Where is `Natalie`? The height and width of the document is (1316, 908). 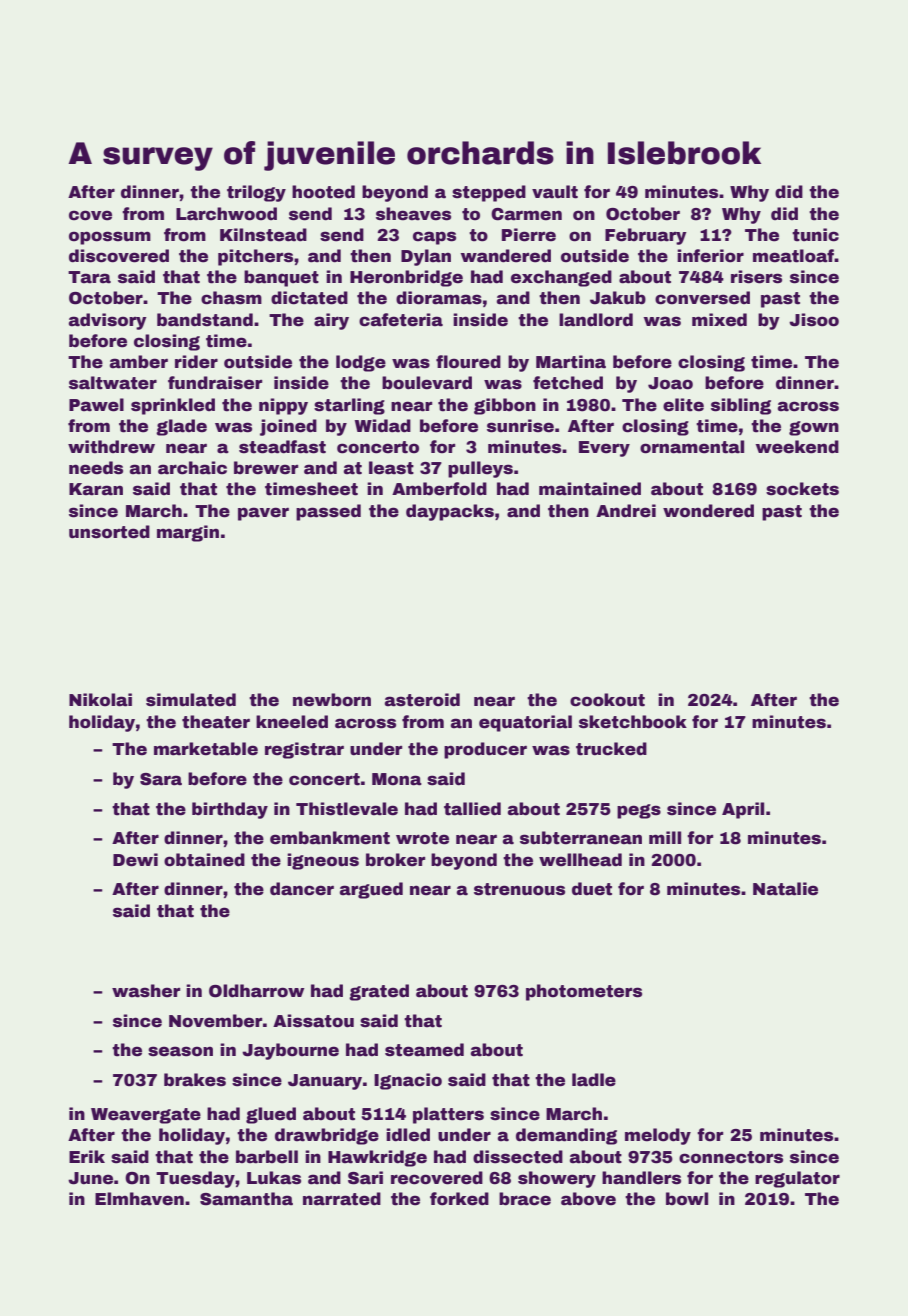 Natalie is located at coordinates (785, 889).
